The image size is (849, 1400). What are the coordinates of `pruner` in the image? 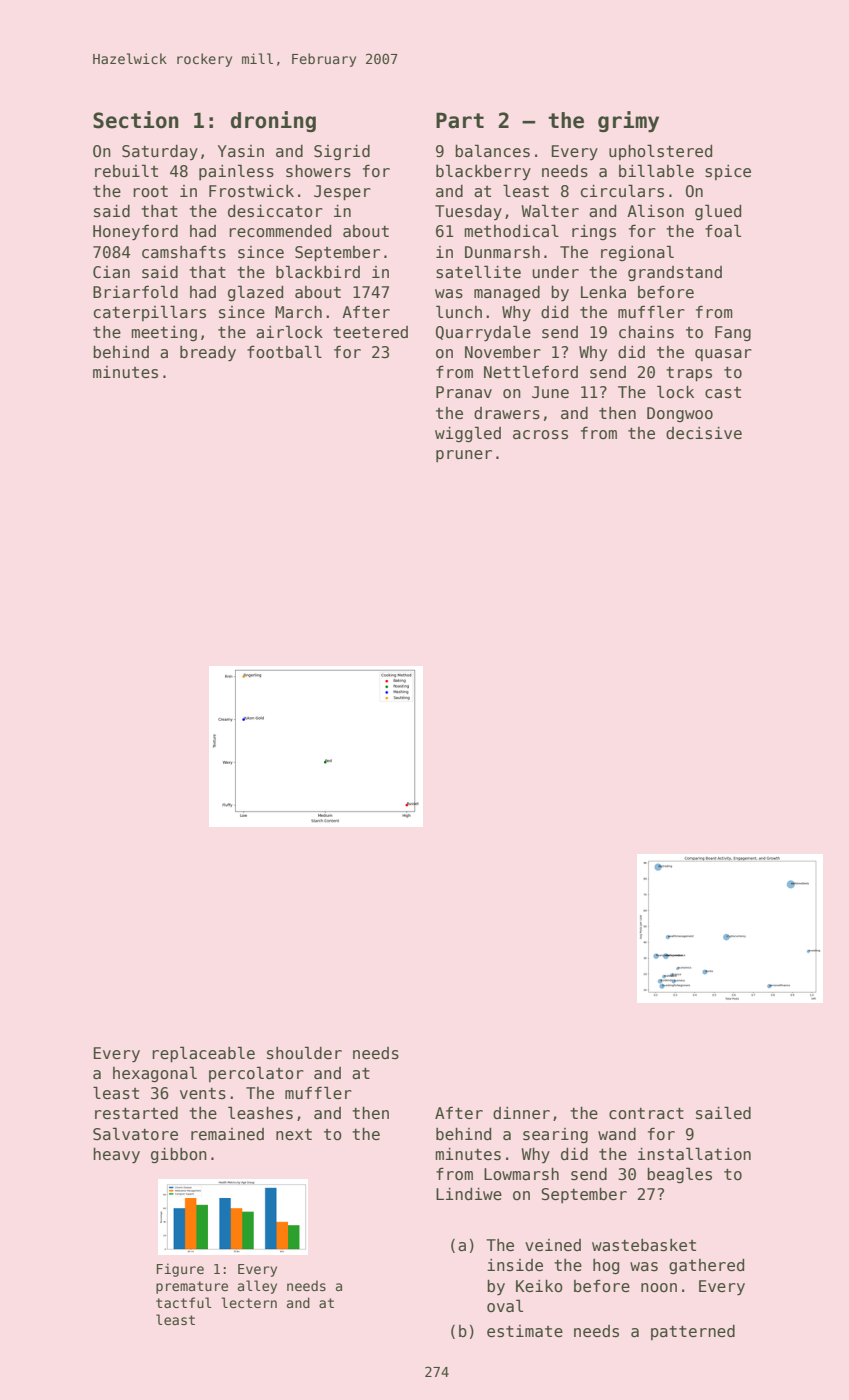 It's located at (464, 456).
